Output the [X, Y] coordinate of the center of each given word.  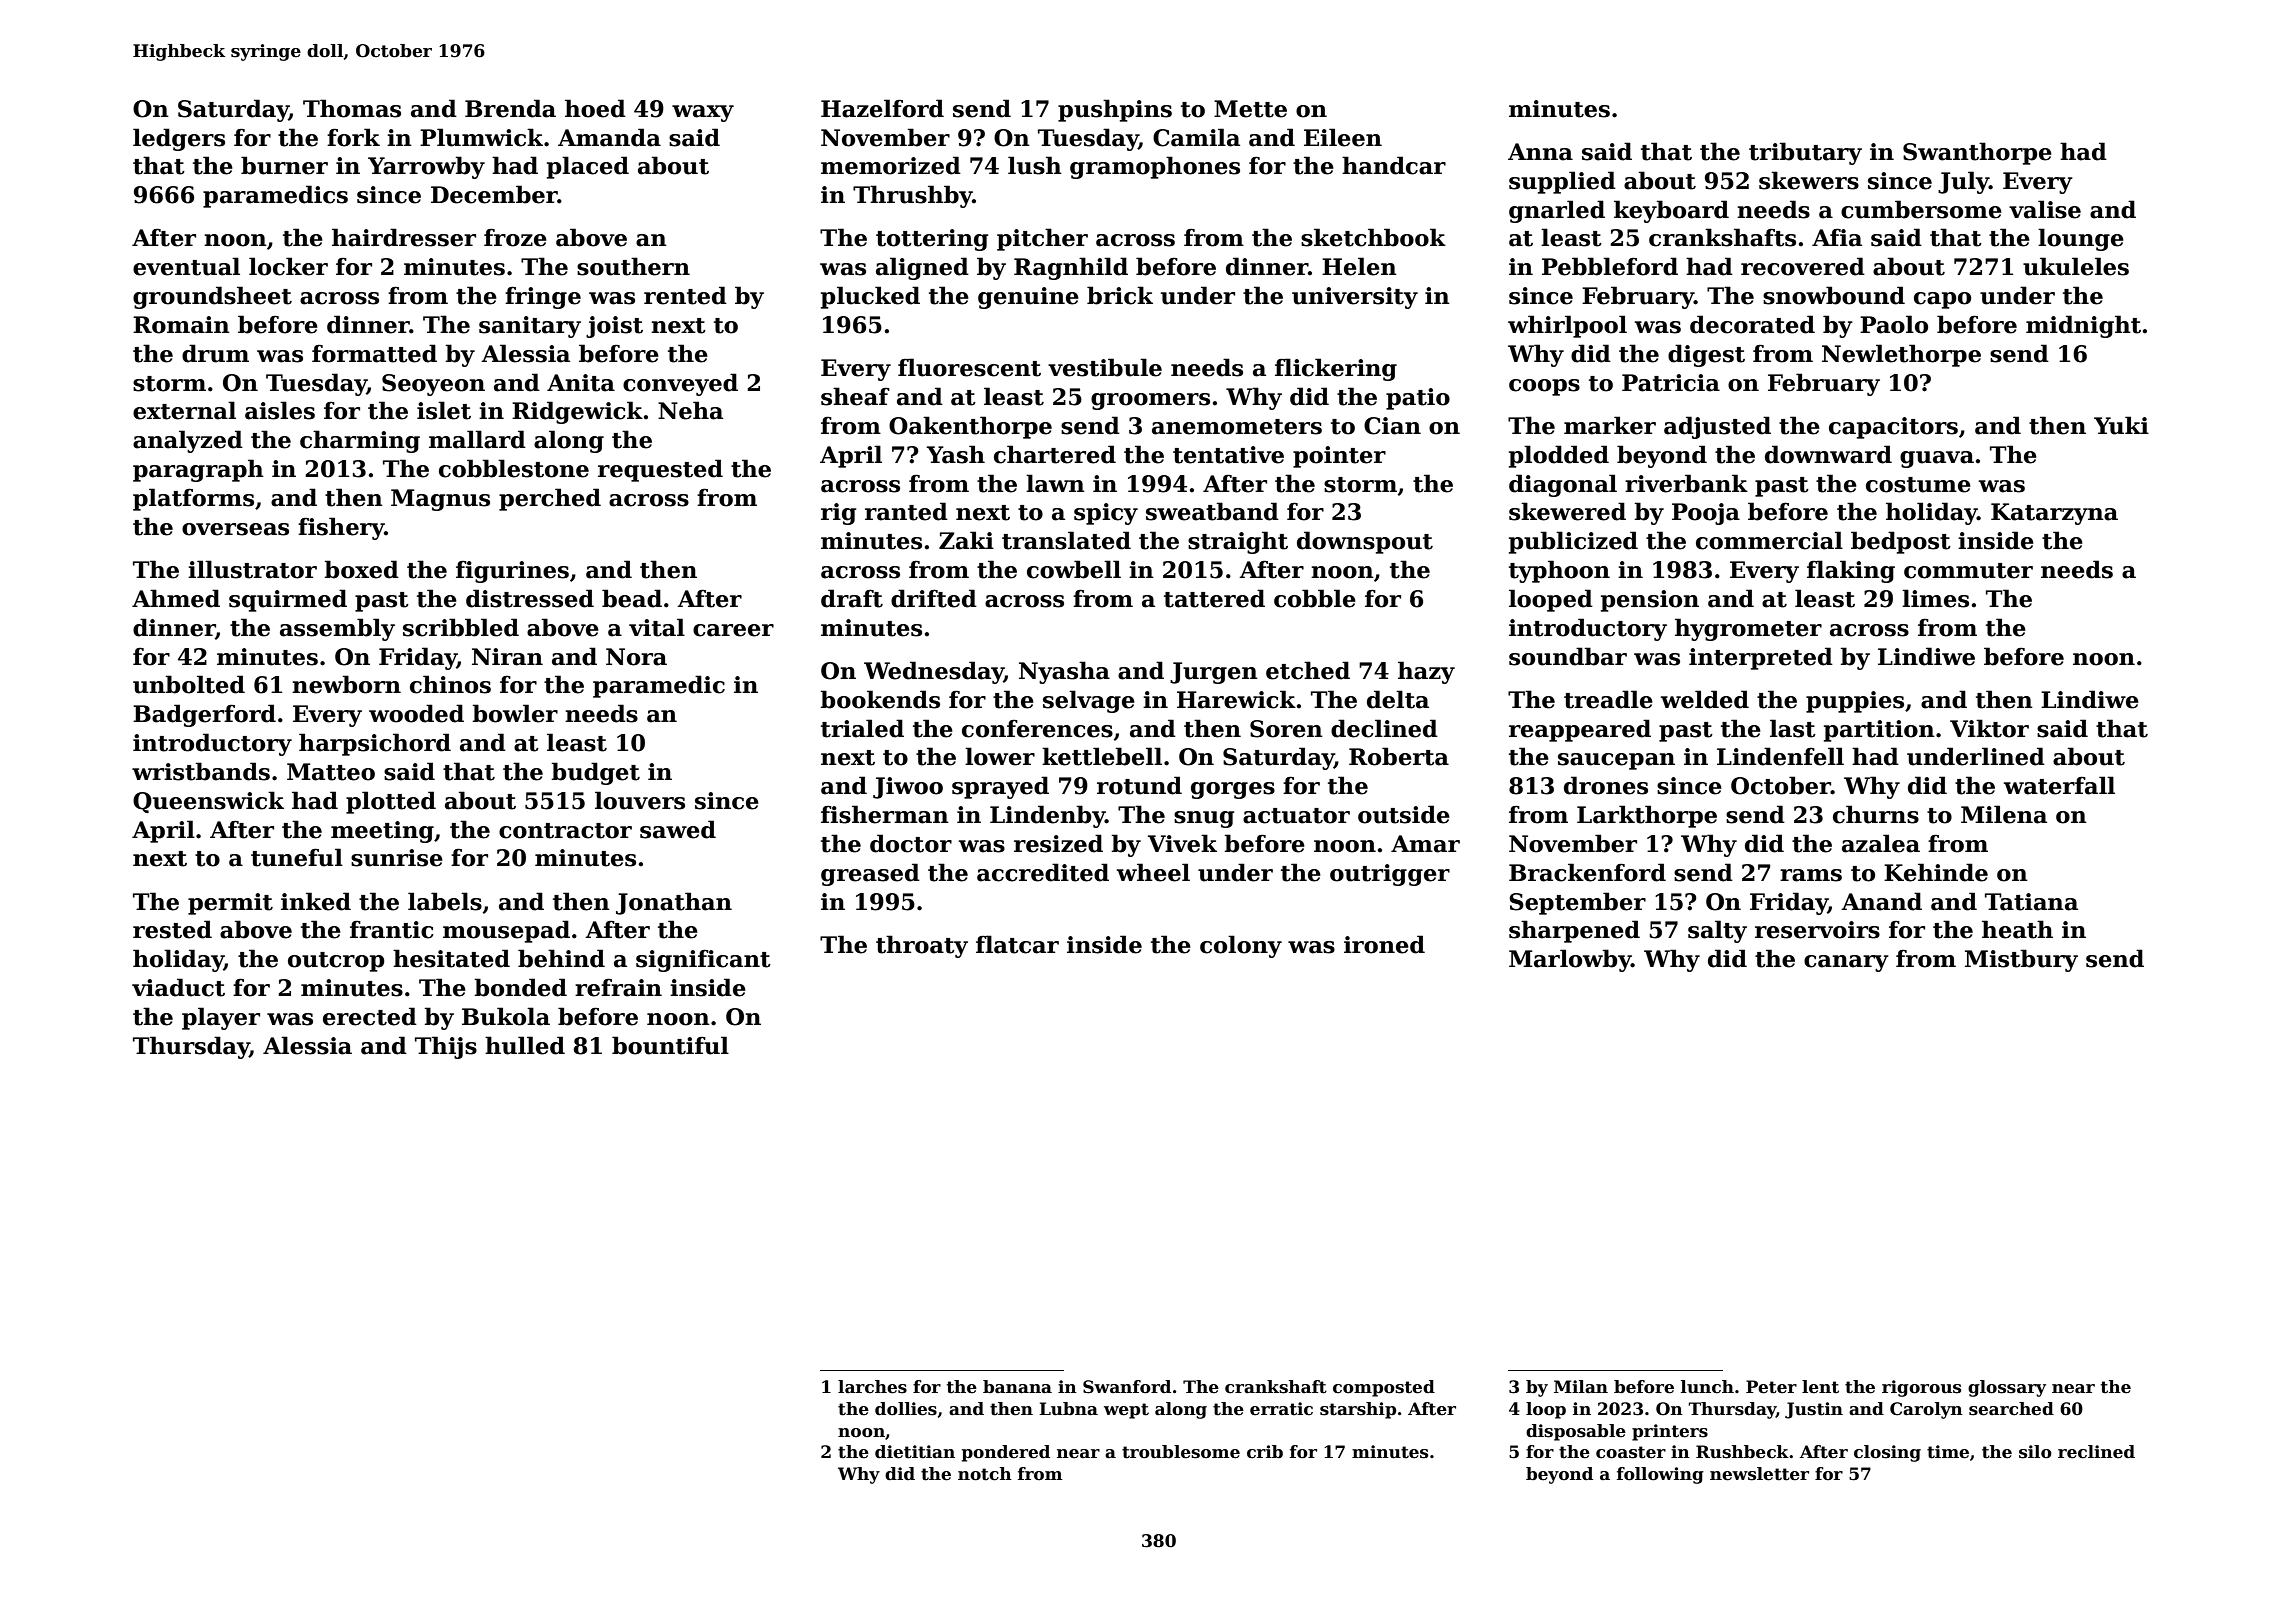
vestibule [1105, 367]
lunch [1707, 1387]
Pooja [1706, 514]
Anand [1881, 901]
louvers [640, 800]
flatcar [1017, 944]
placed [588, 167]
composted [1384, 1388]
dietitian [915, 1452]
